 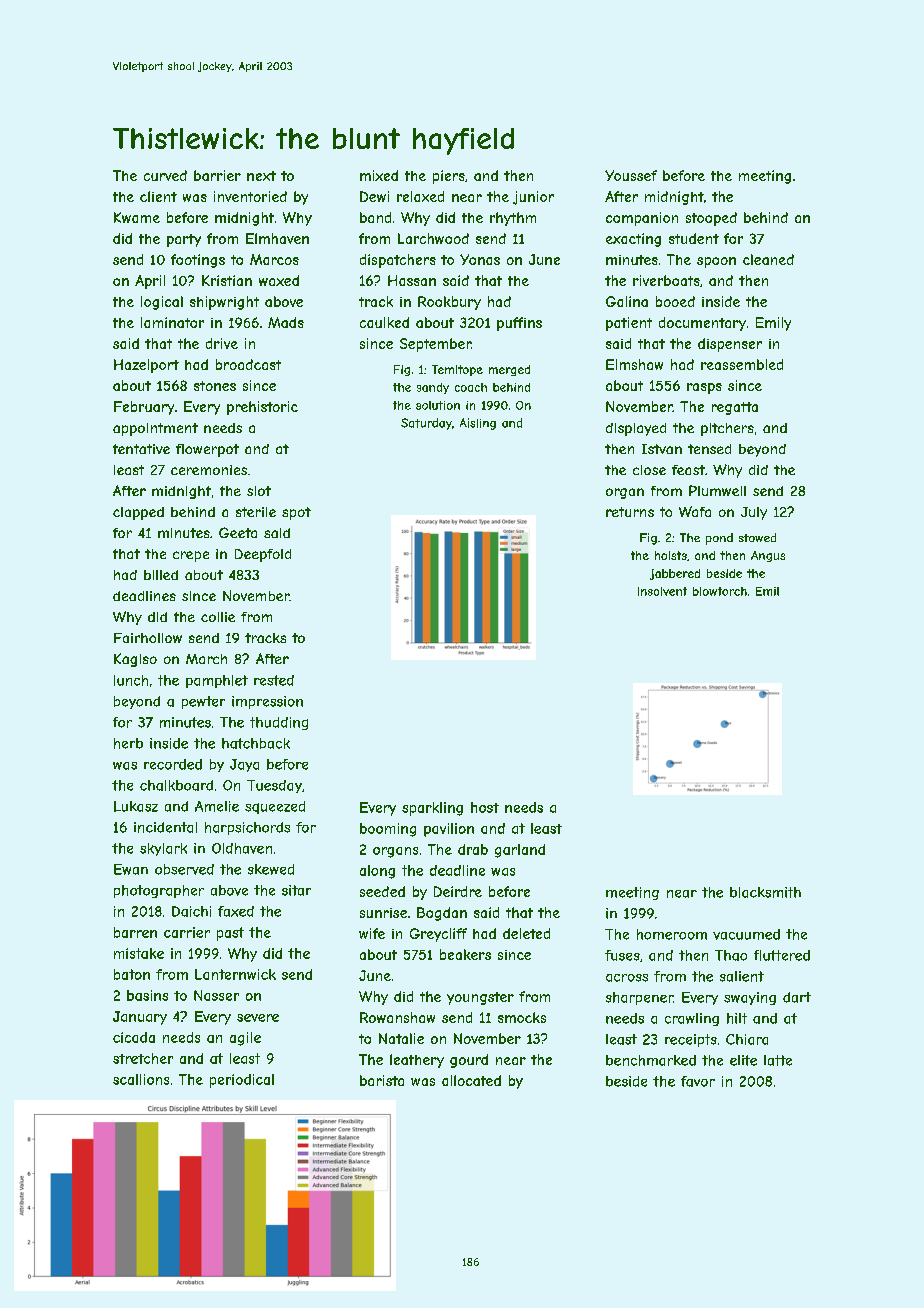 I want to click on Youssef, so click(x=631, y=175).
